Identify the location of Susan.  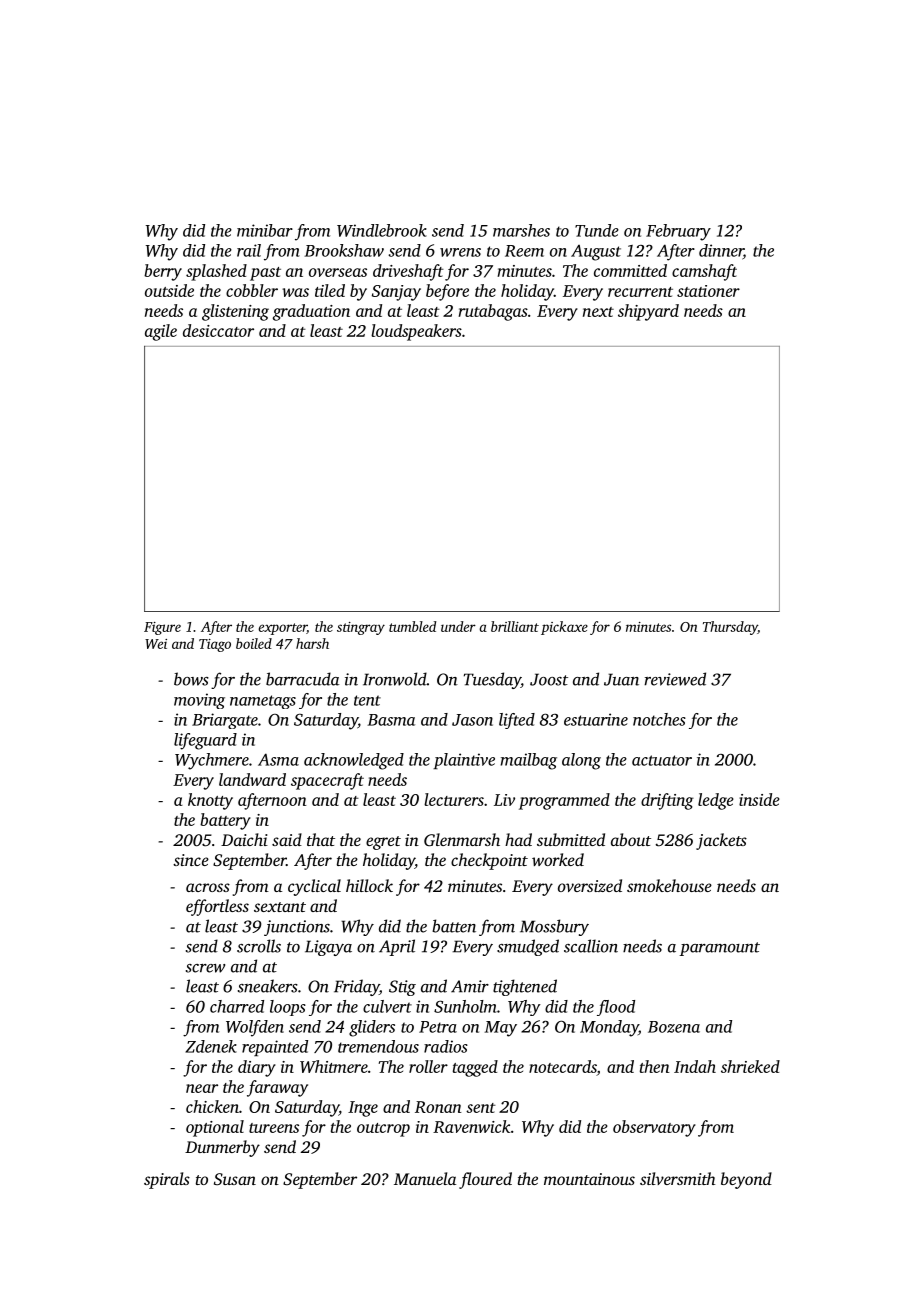
(235, 1179).
